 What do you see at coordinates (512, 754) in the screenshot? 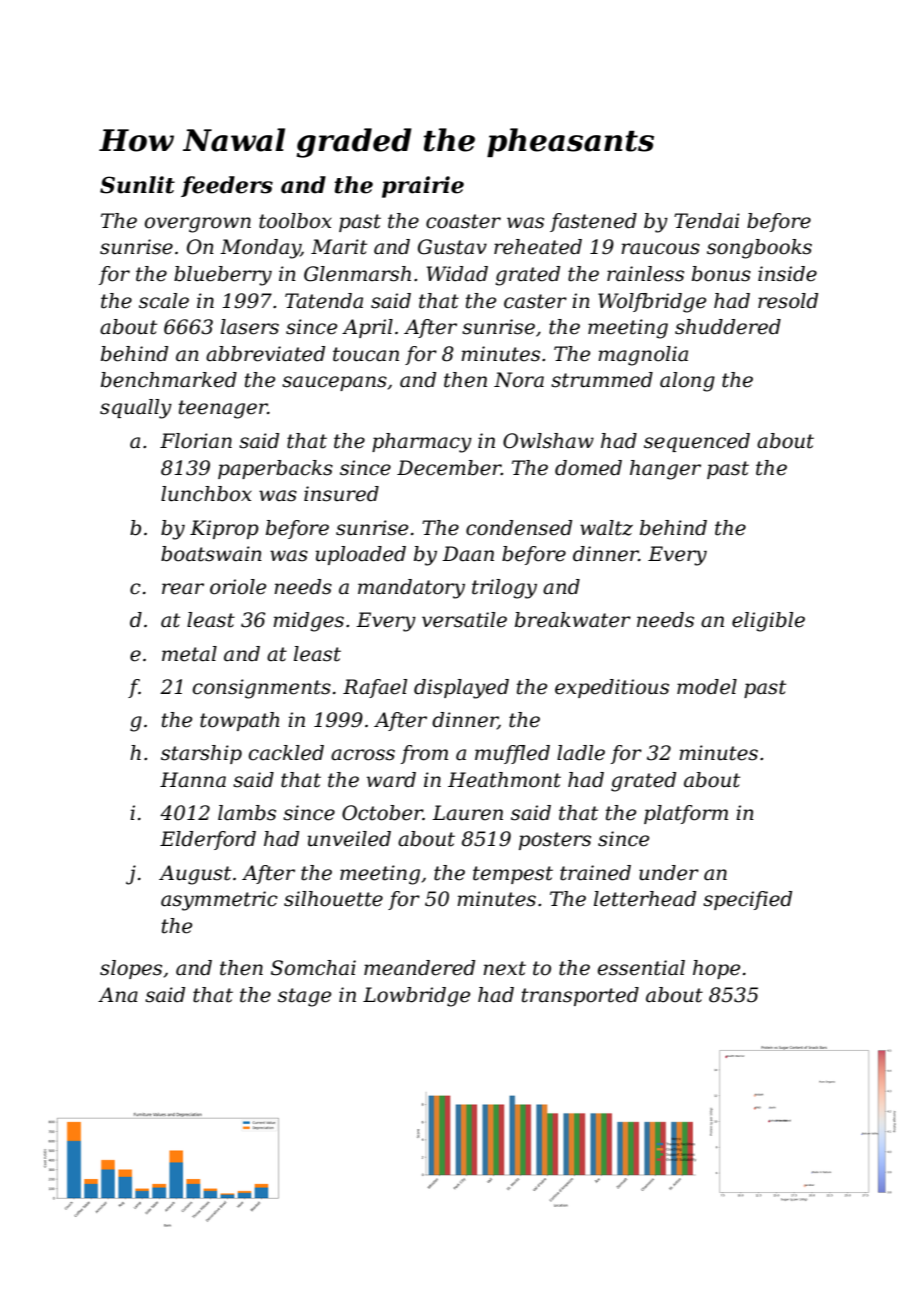
I see `muffled` at bounding box center [512, 754].
